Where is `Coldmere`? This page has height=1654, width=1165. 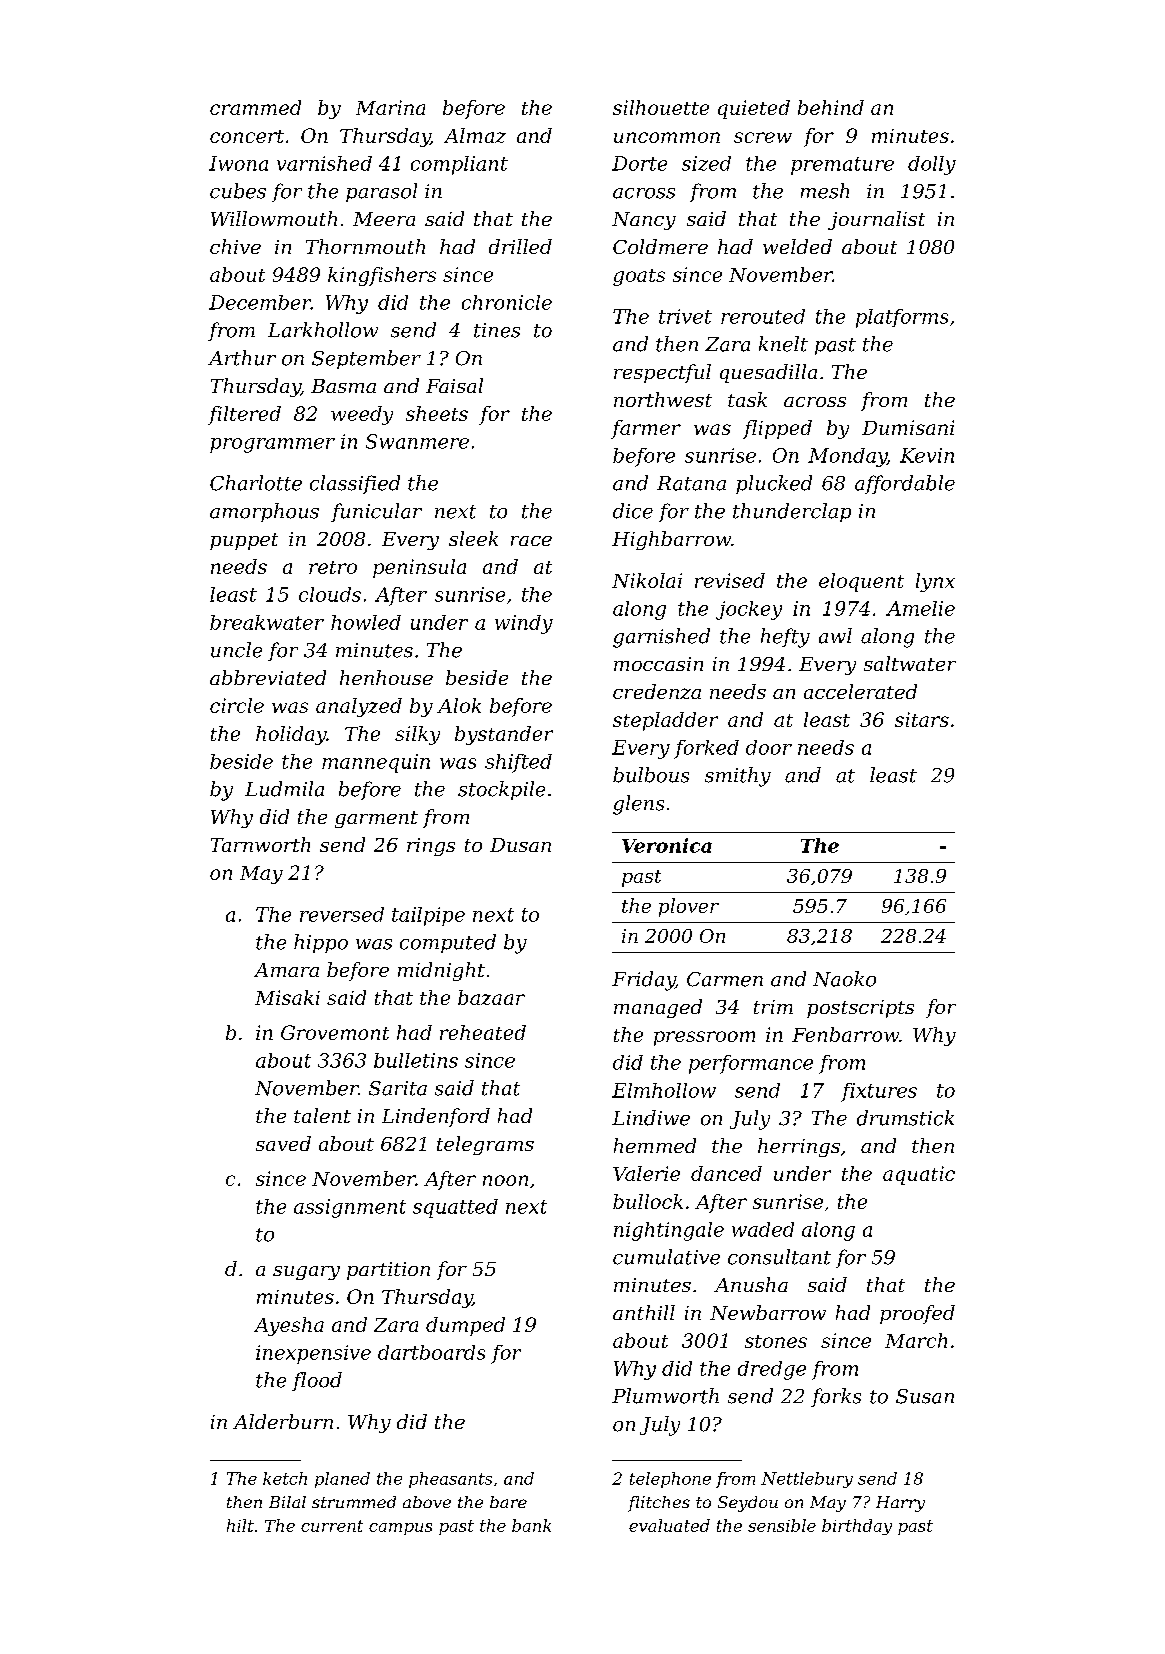 Coldmere is located at coordinates (660, 246).
